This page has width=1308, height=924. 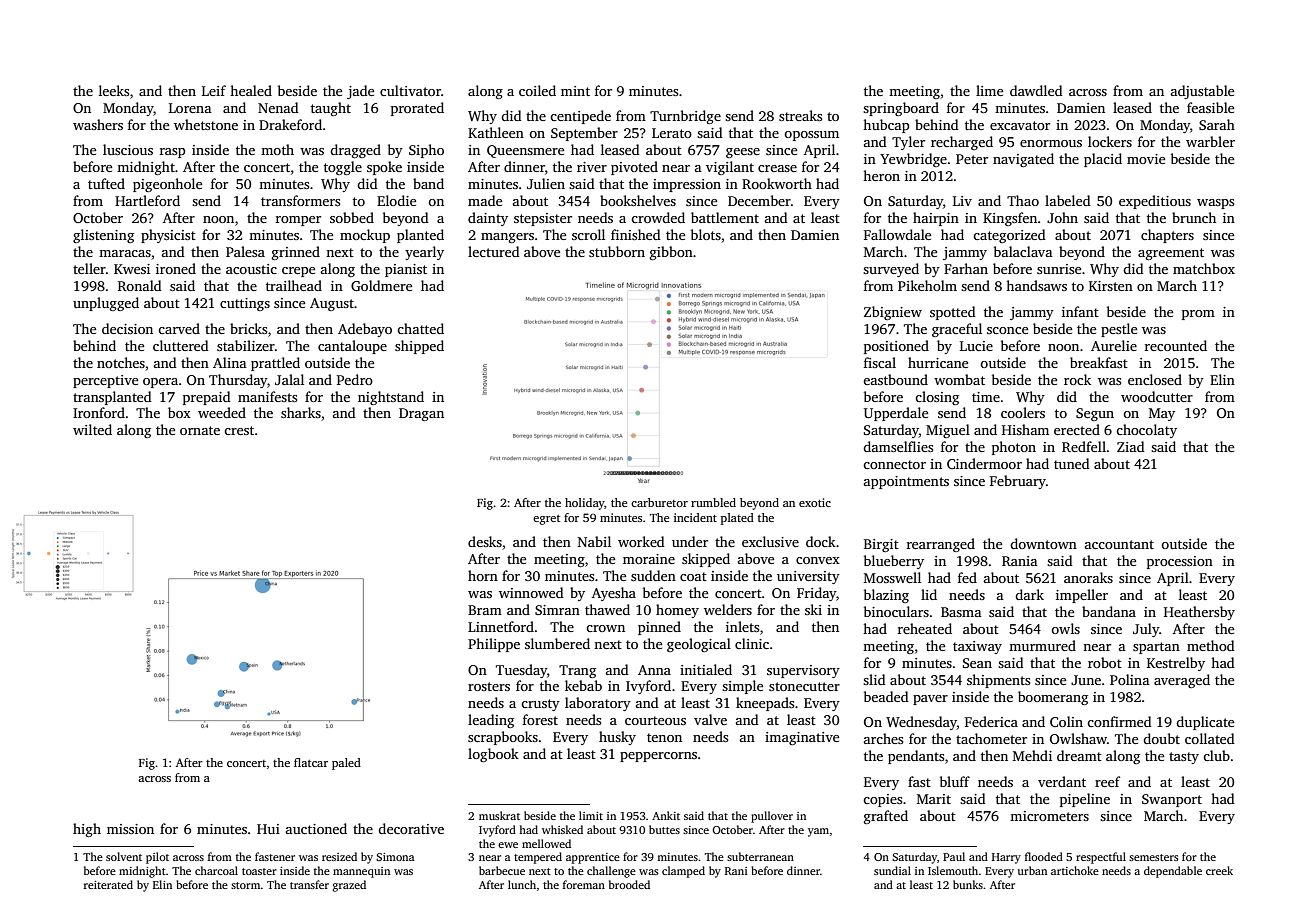 What do you see at coordinates (214, 90) in the page?
I see `Leif` at bounding box center [214, 90].
